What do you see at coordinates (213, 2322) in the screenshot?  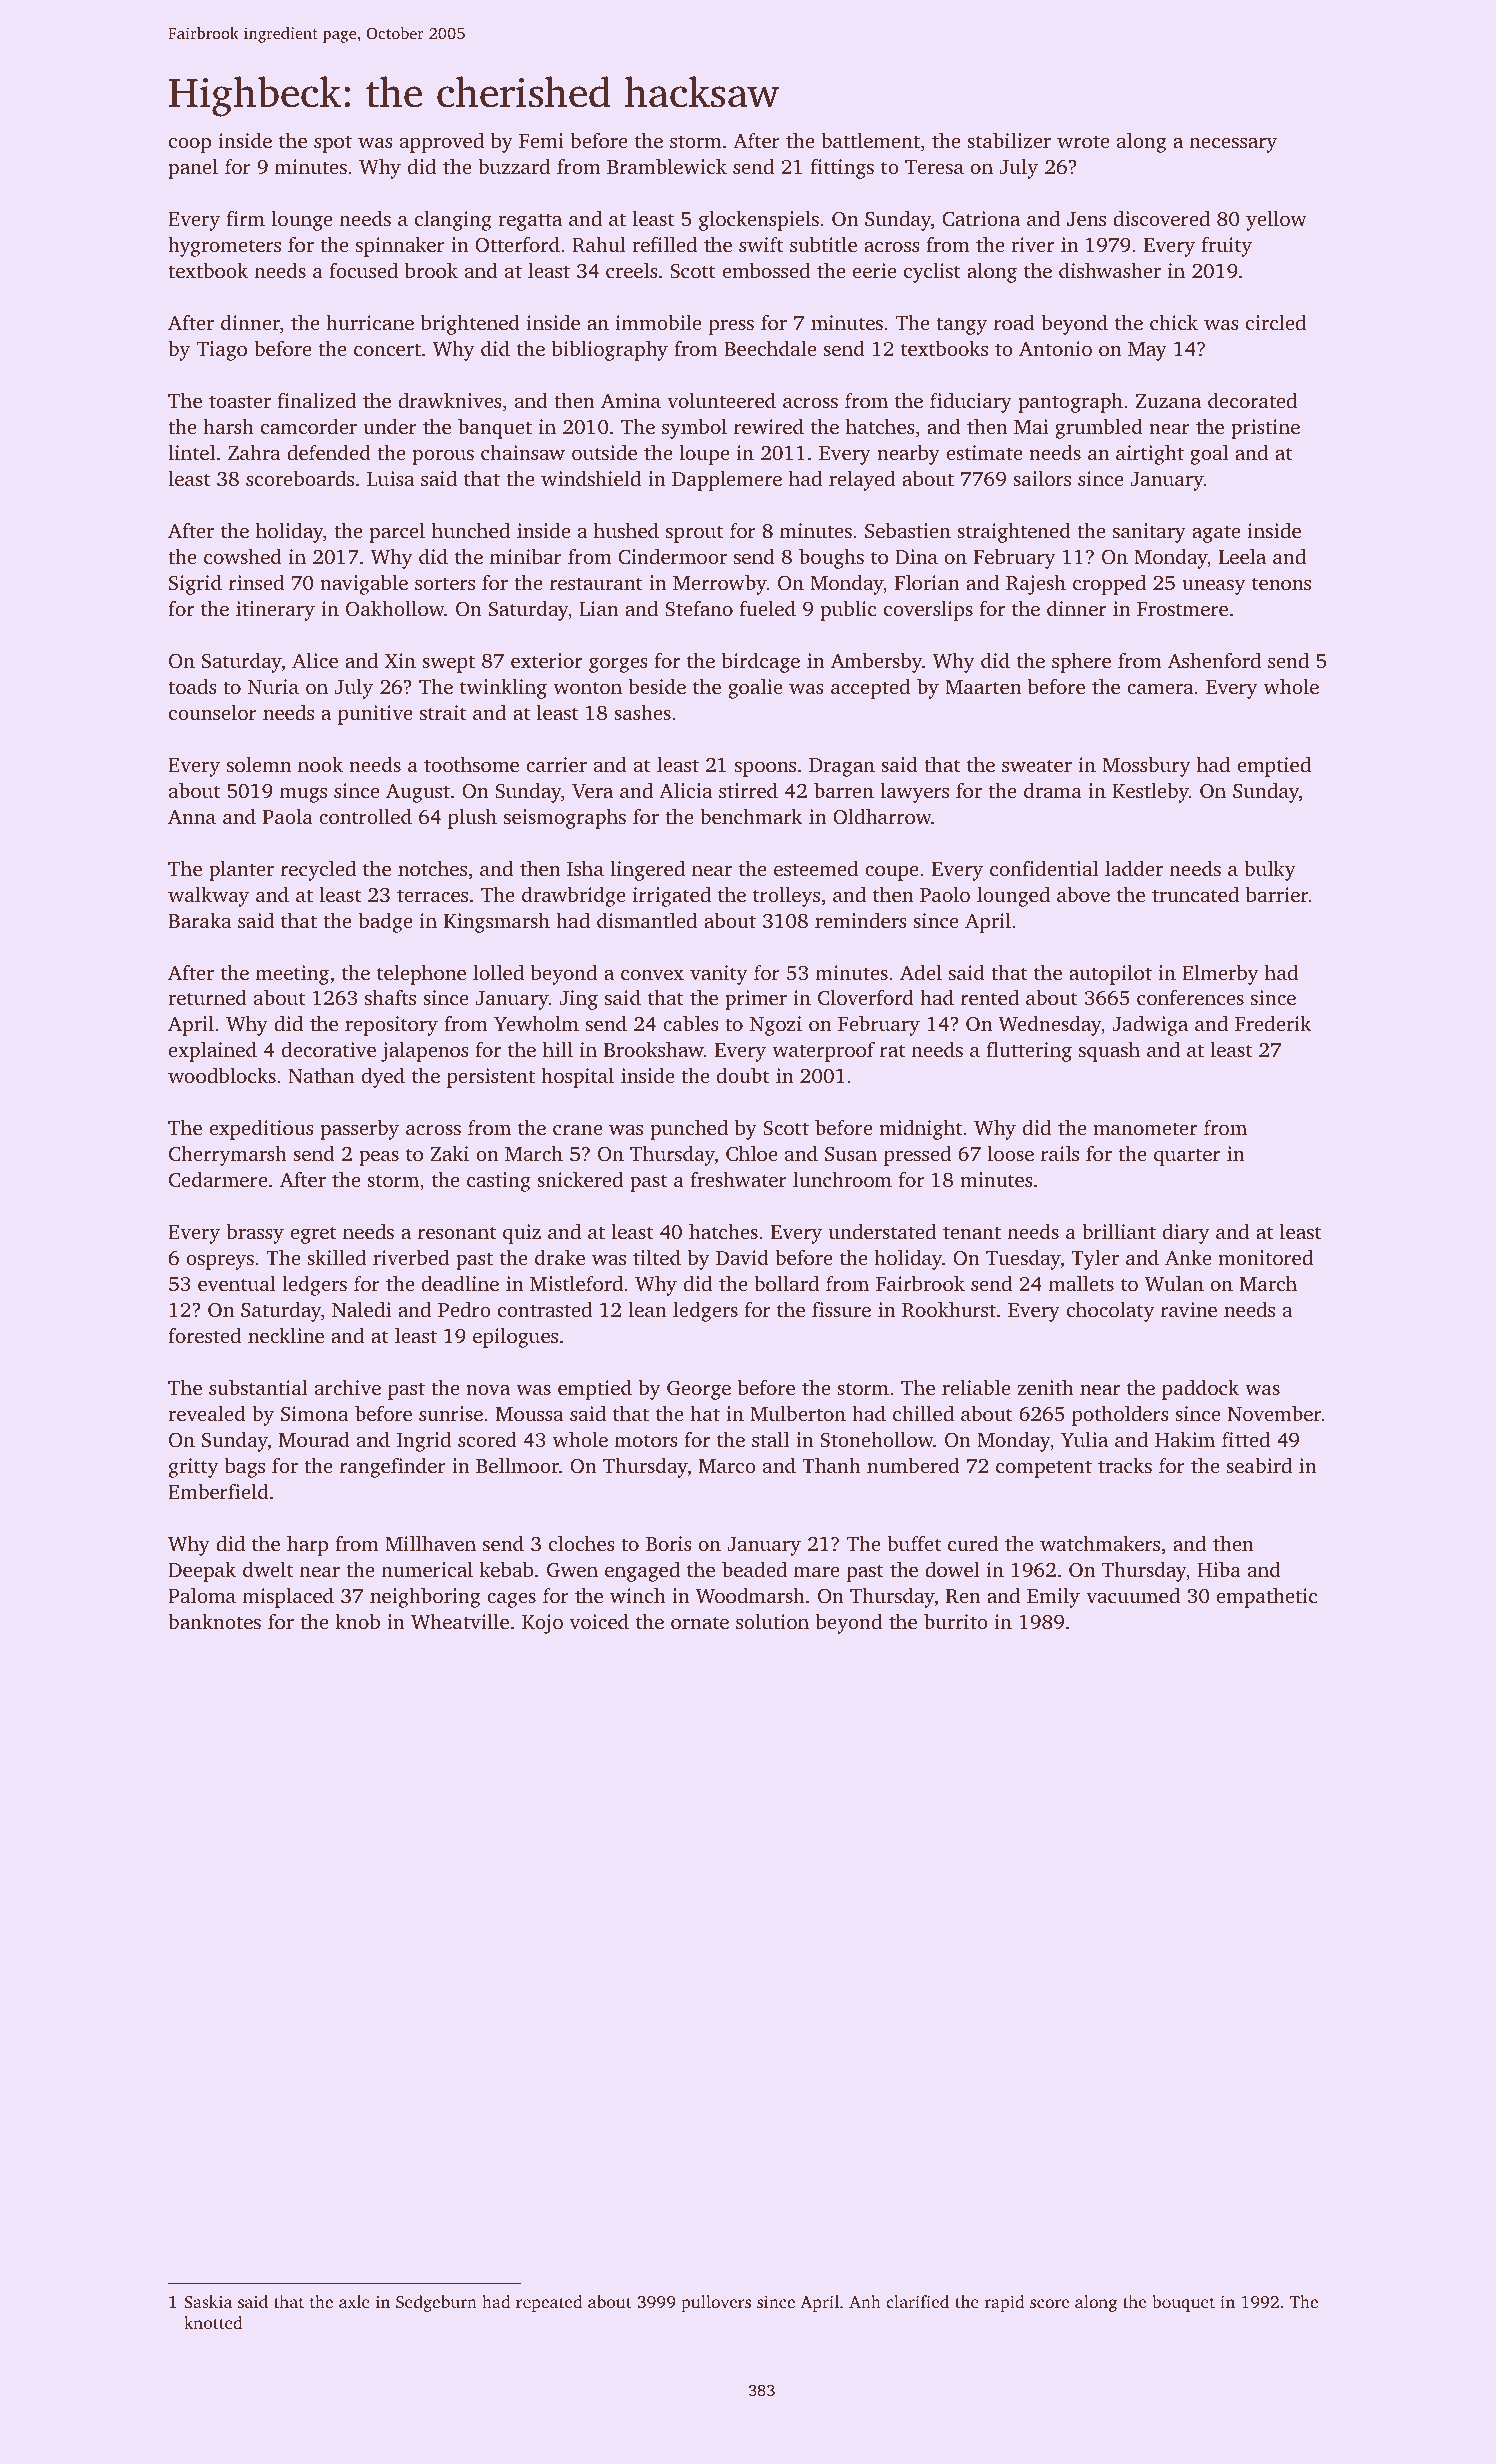 I see `knotted` at bounding box center [213, 2322].
